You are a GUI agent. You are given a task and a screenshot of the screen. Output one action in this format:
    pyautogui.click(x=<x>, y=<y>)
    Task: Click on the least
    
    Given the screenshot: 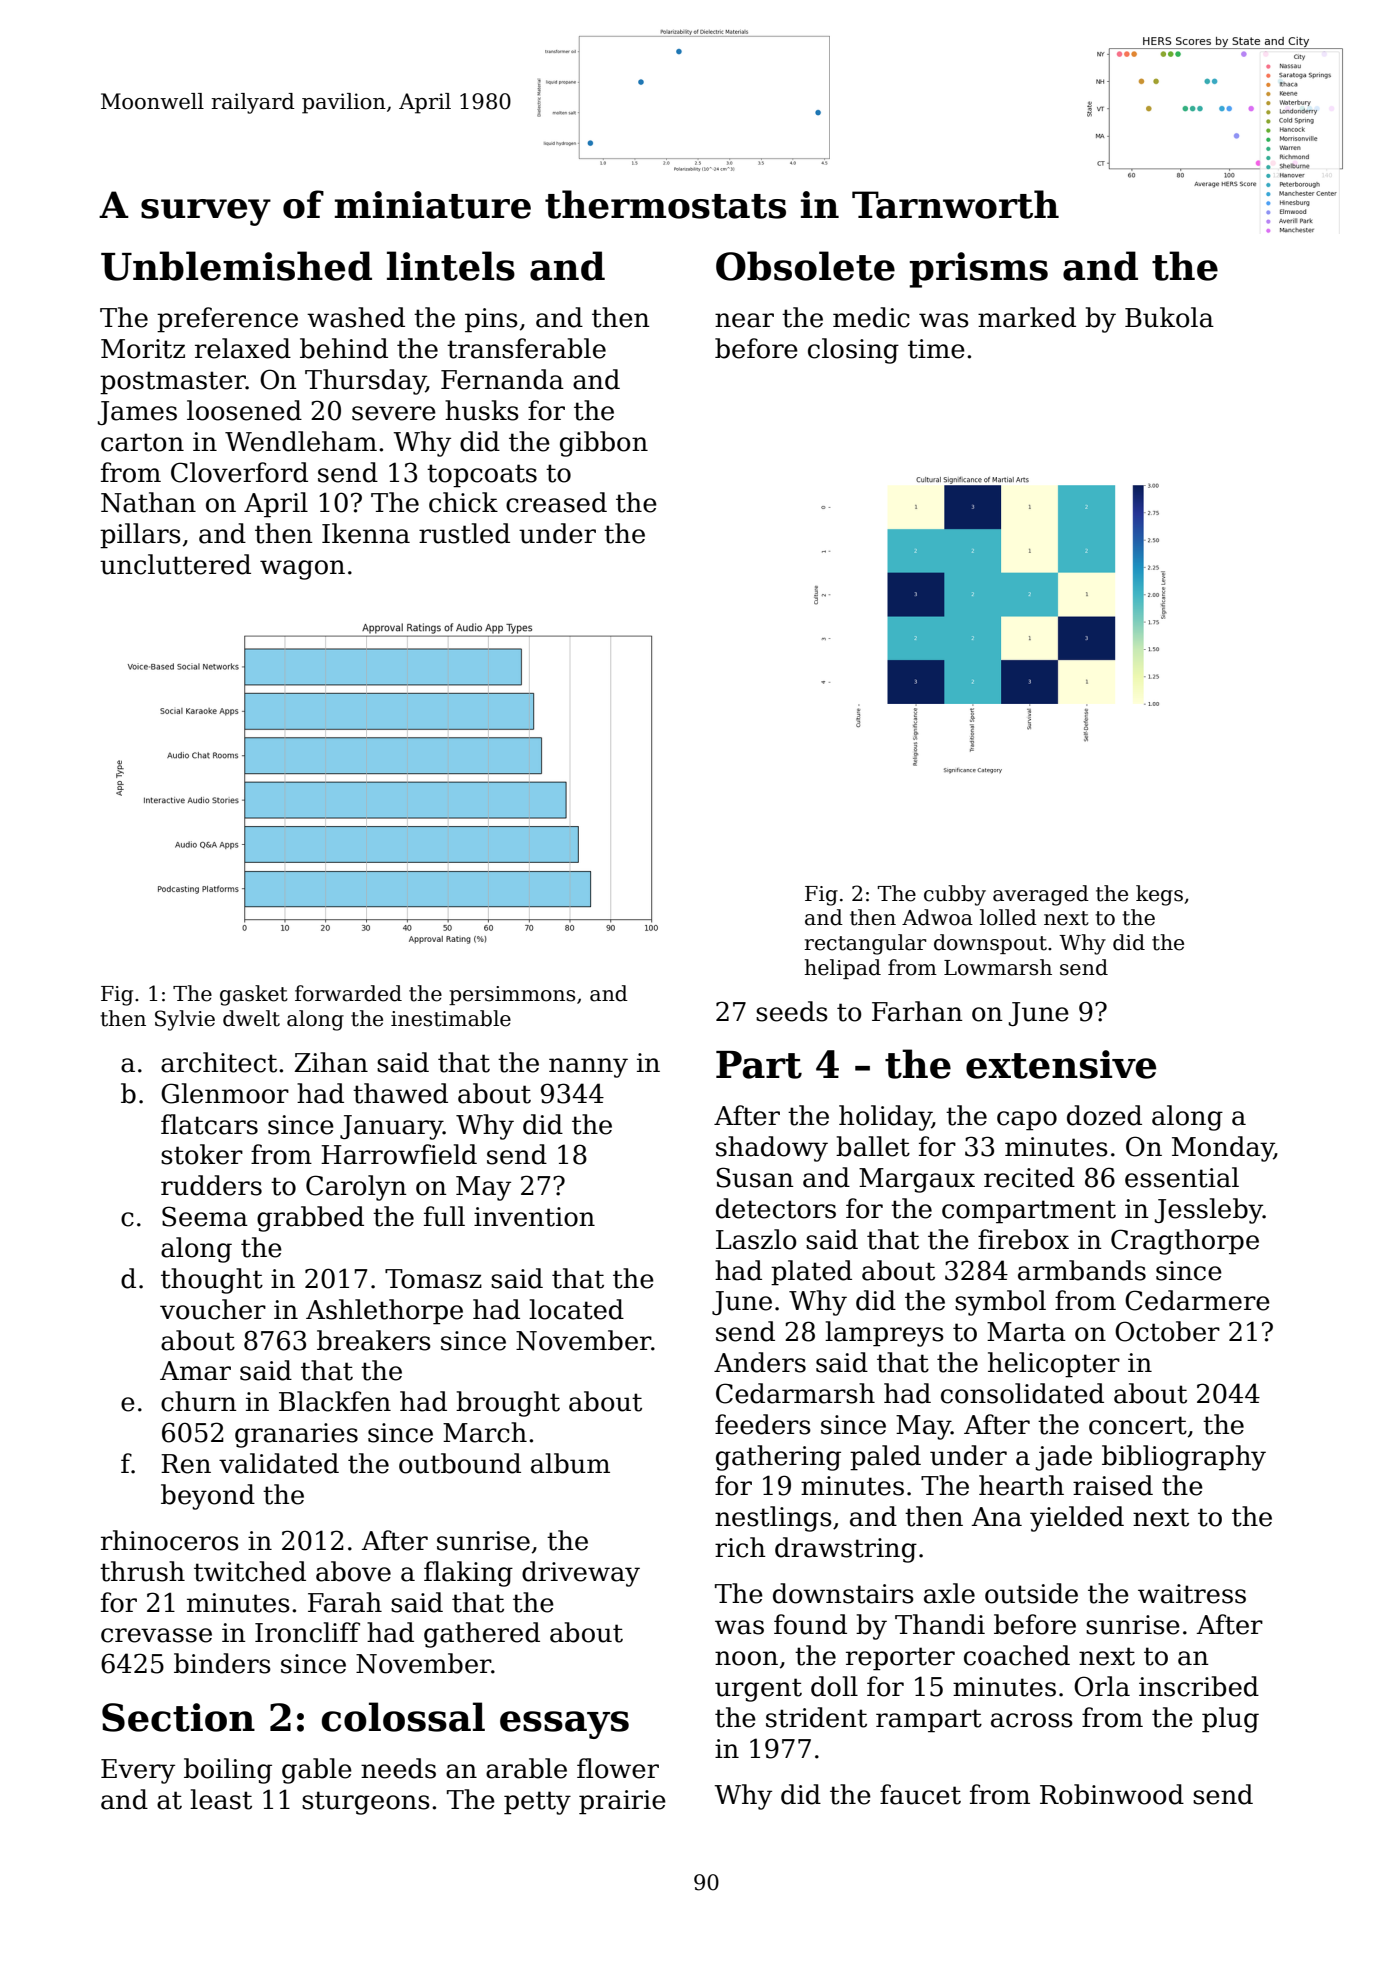 What is the action you would take?
    pyautogui.click(x=221, y=1799)
